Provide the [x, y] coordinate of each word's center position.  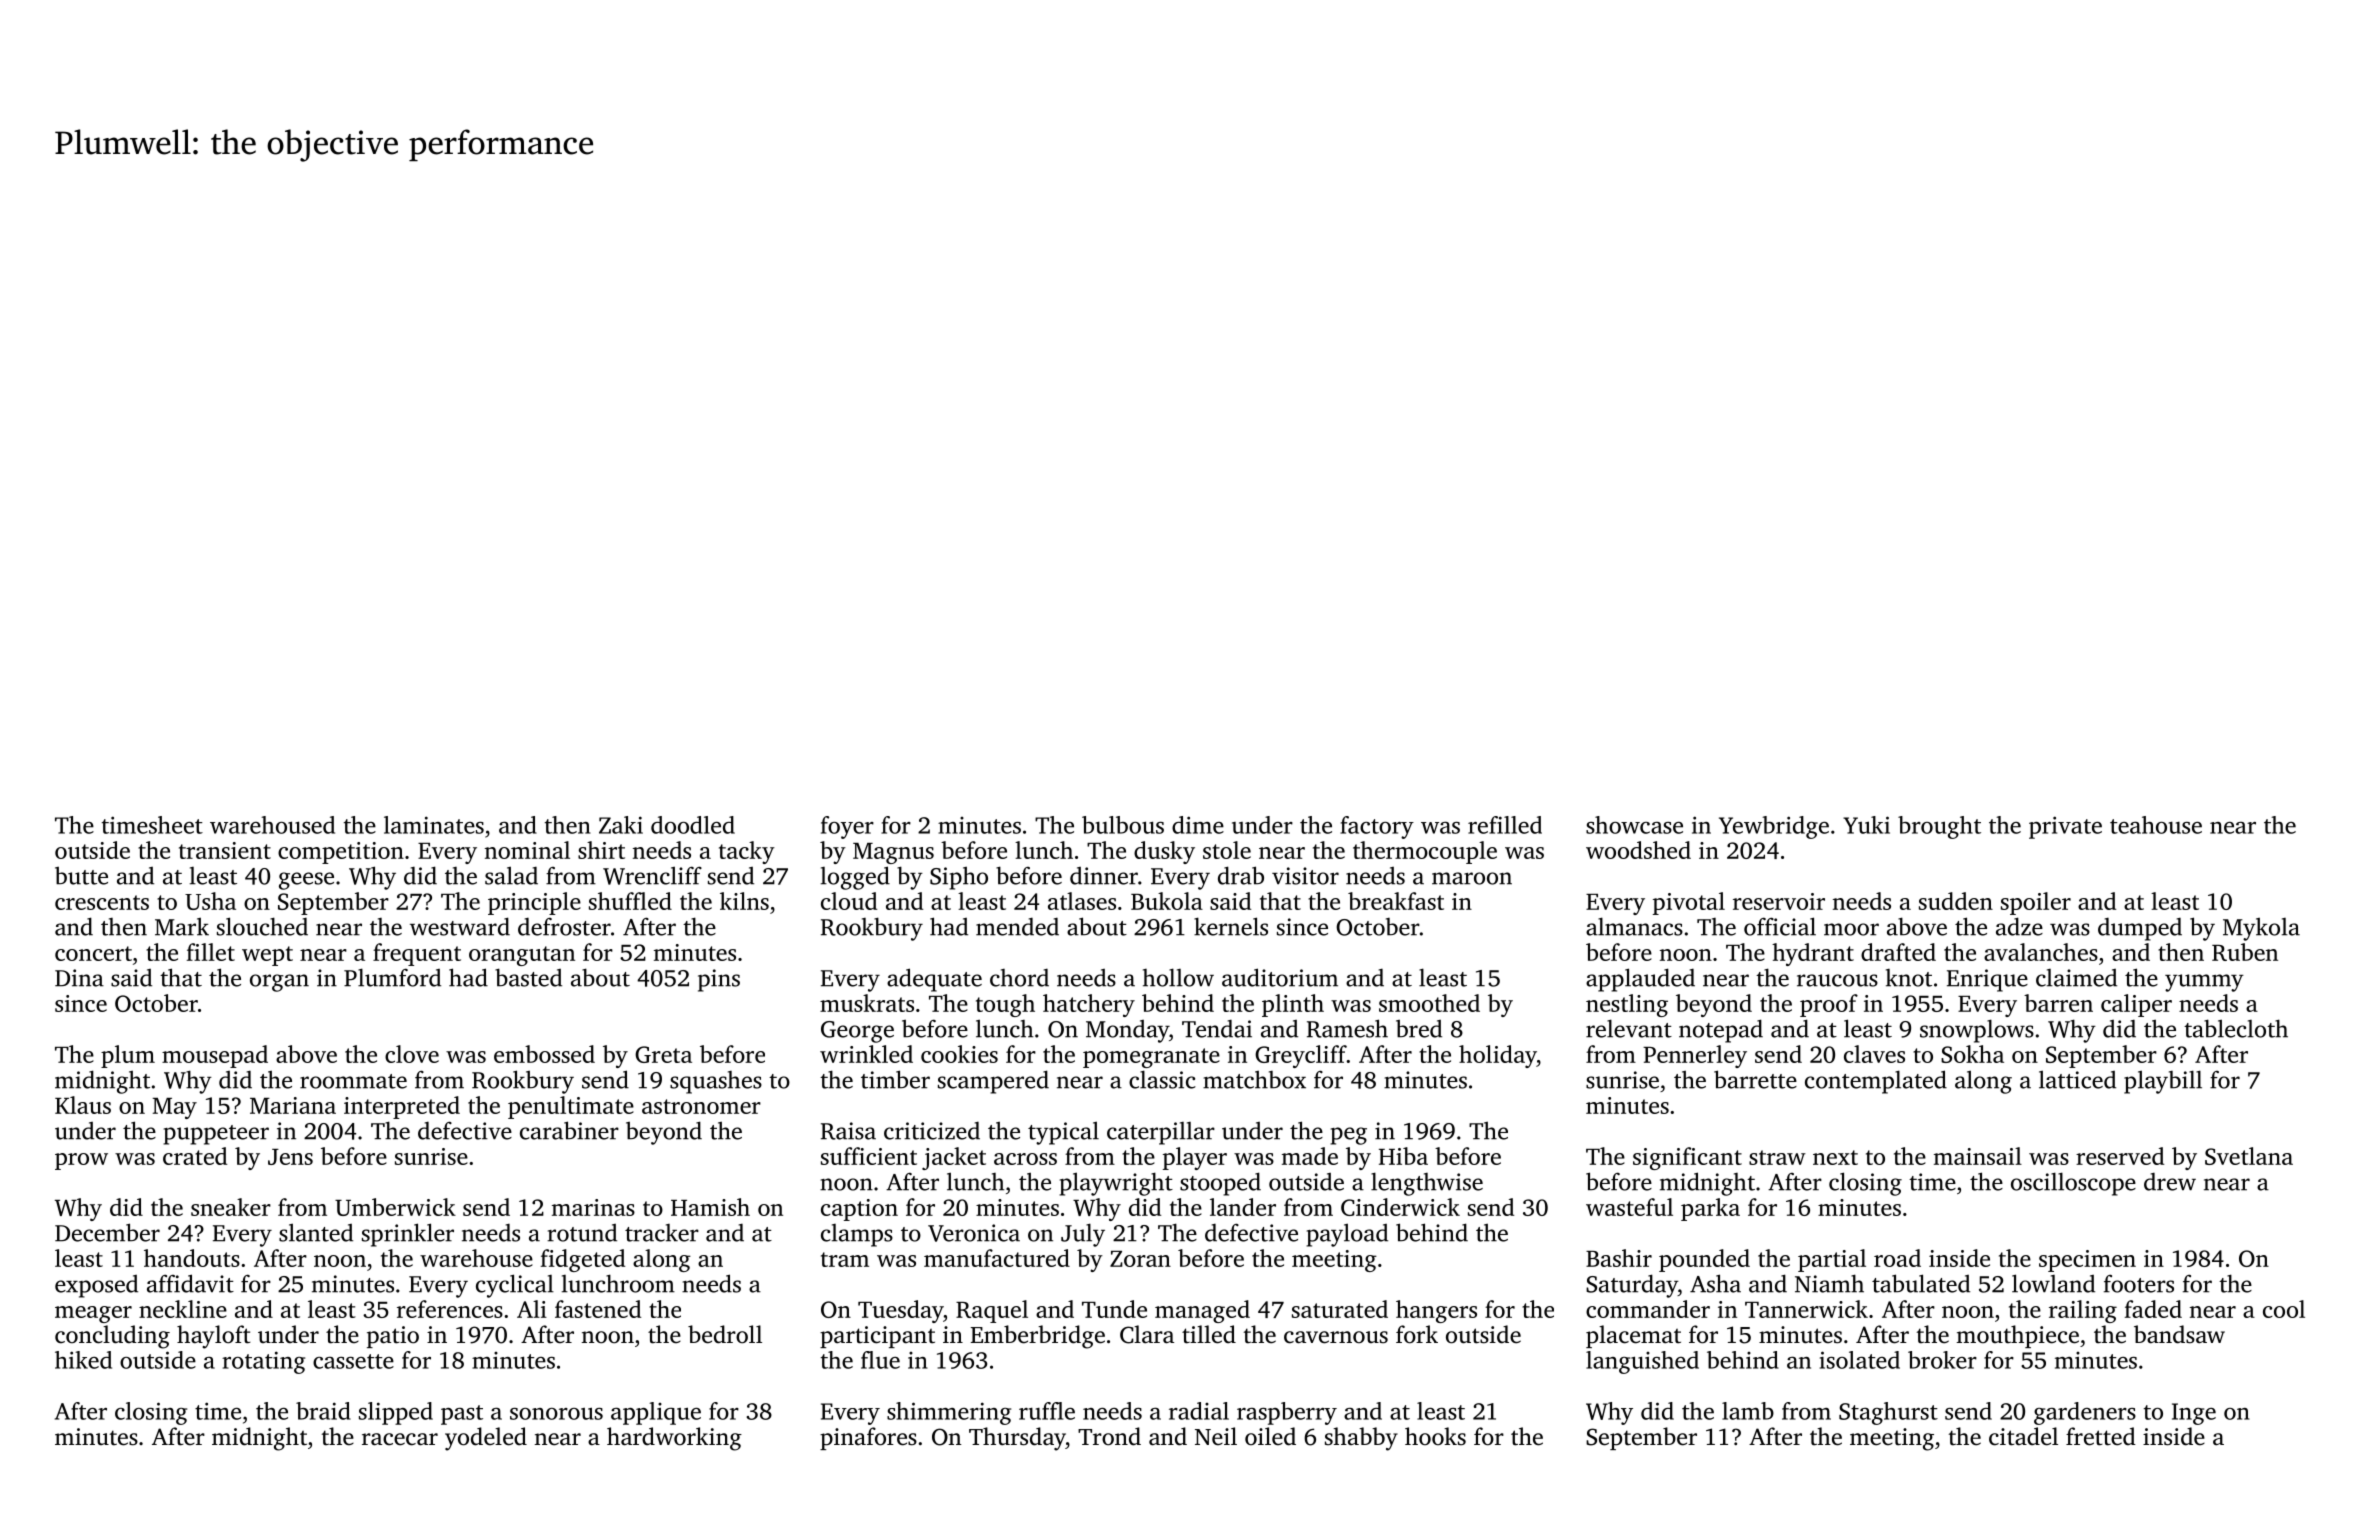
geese [306, 881]
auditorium [1280, 977]
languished [1642, 1362]
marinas [593, 1207]
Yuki [1866, 825]
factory [1377, 827]
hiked [83, 1360]
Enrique [1987, 980]
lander [1243, 1207]
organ [279, 983]
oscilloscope [2073, 1184]
